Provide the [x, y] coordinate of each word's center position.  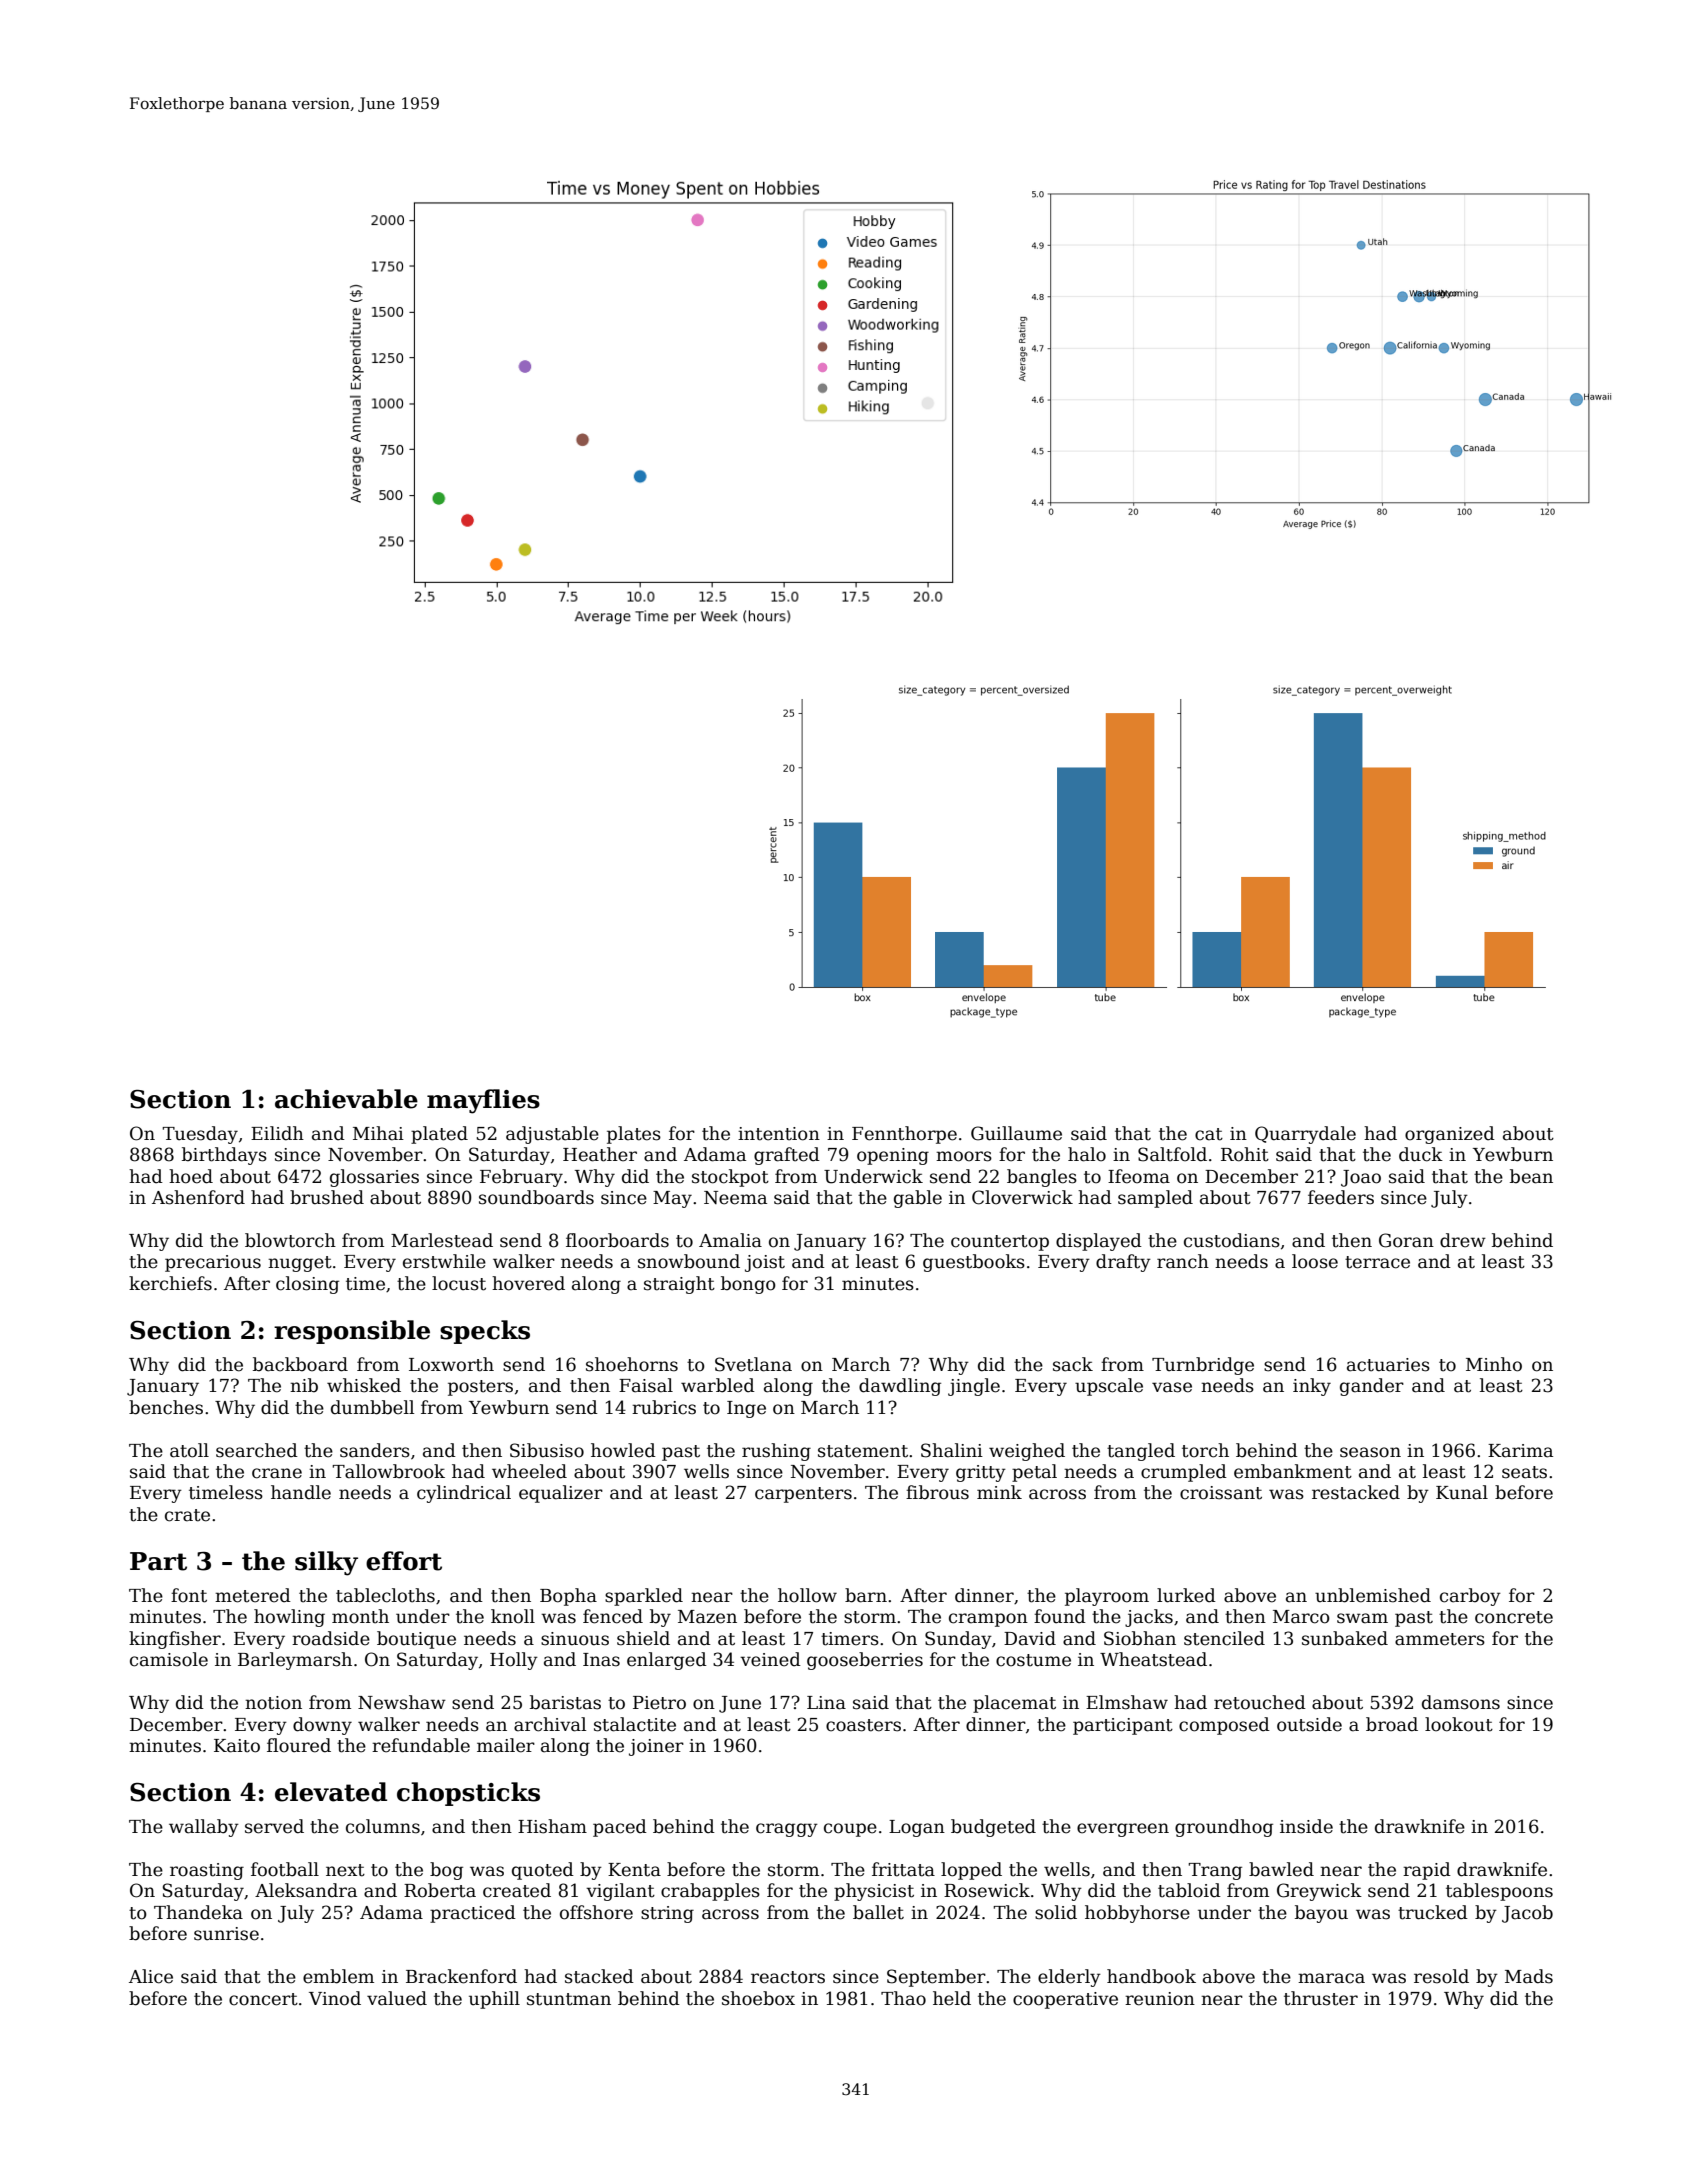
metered [253, 1595]
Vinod [335, 1998]
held [952, 1998]
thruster [1321, 1998]
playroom [1107, 1597]
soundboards [536, 1197]
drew [1463, 1240]
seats [1524, 1472]
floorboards [617, 1240]
